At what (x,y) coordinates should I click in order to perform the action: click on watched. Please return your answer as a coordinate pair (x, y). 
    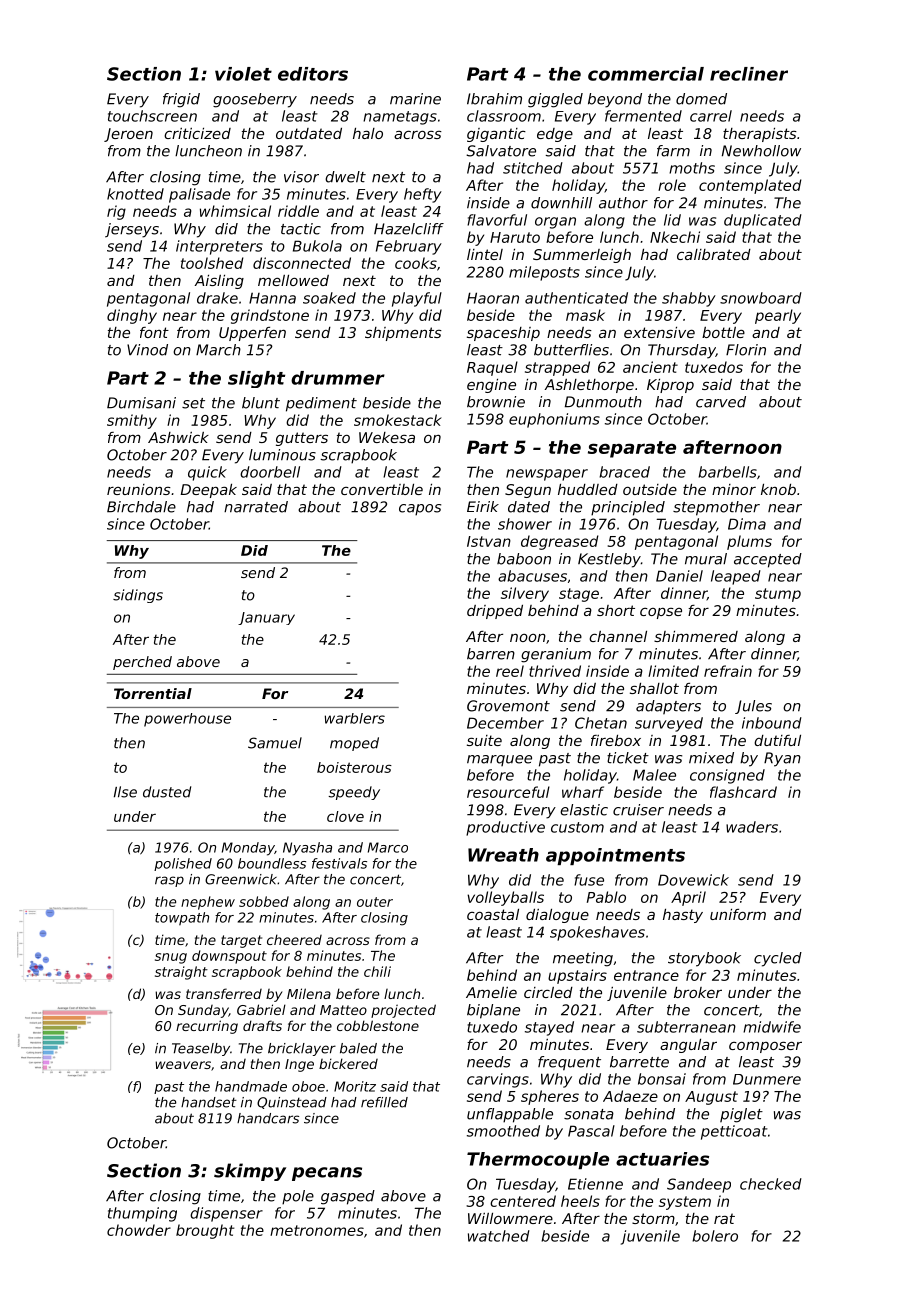
    Looking at the image, I should click on (499, 1236).
